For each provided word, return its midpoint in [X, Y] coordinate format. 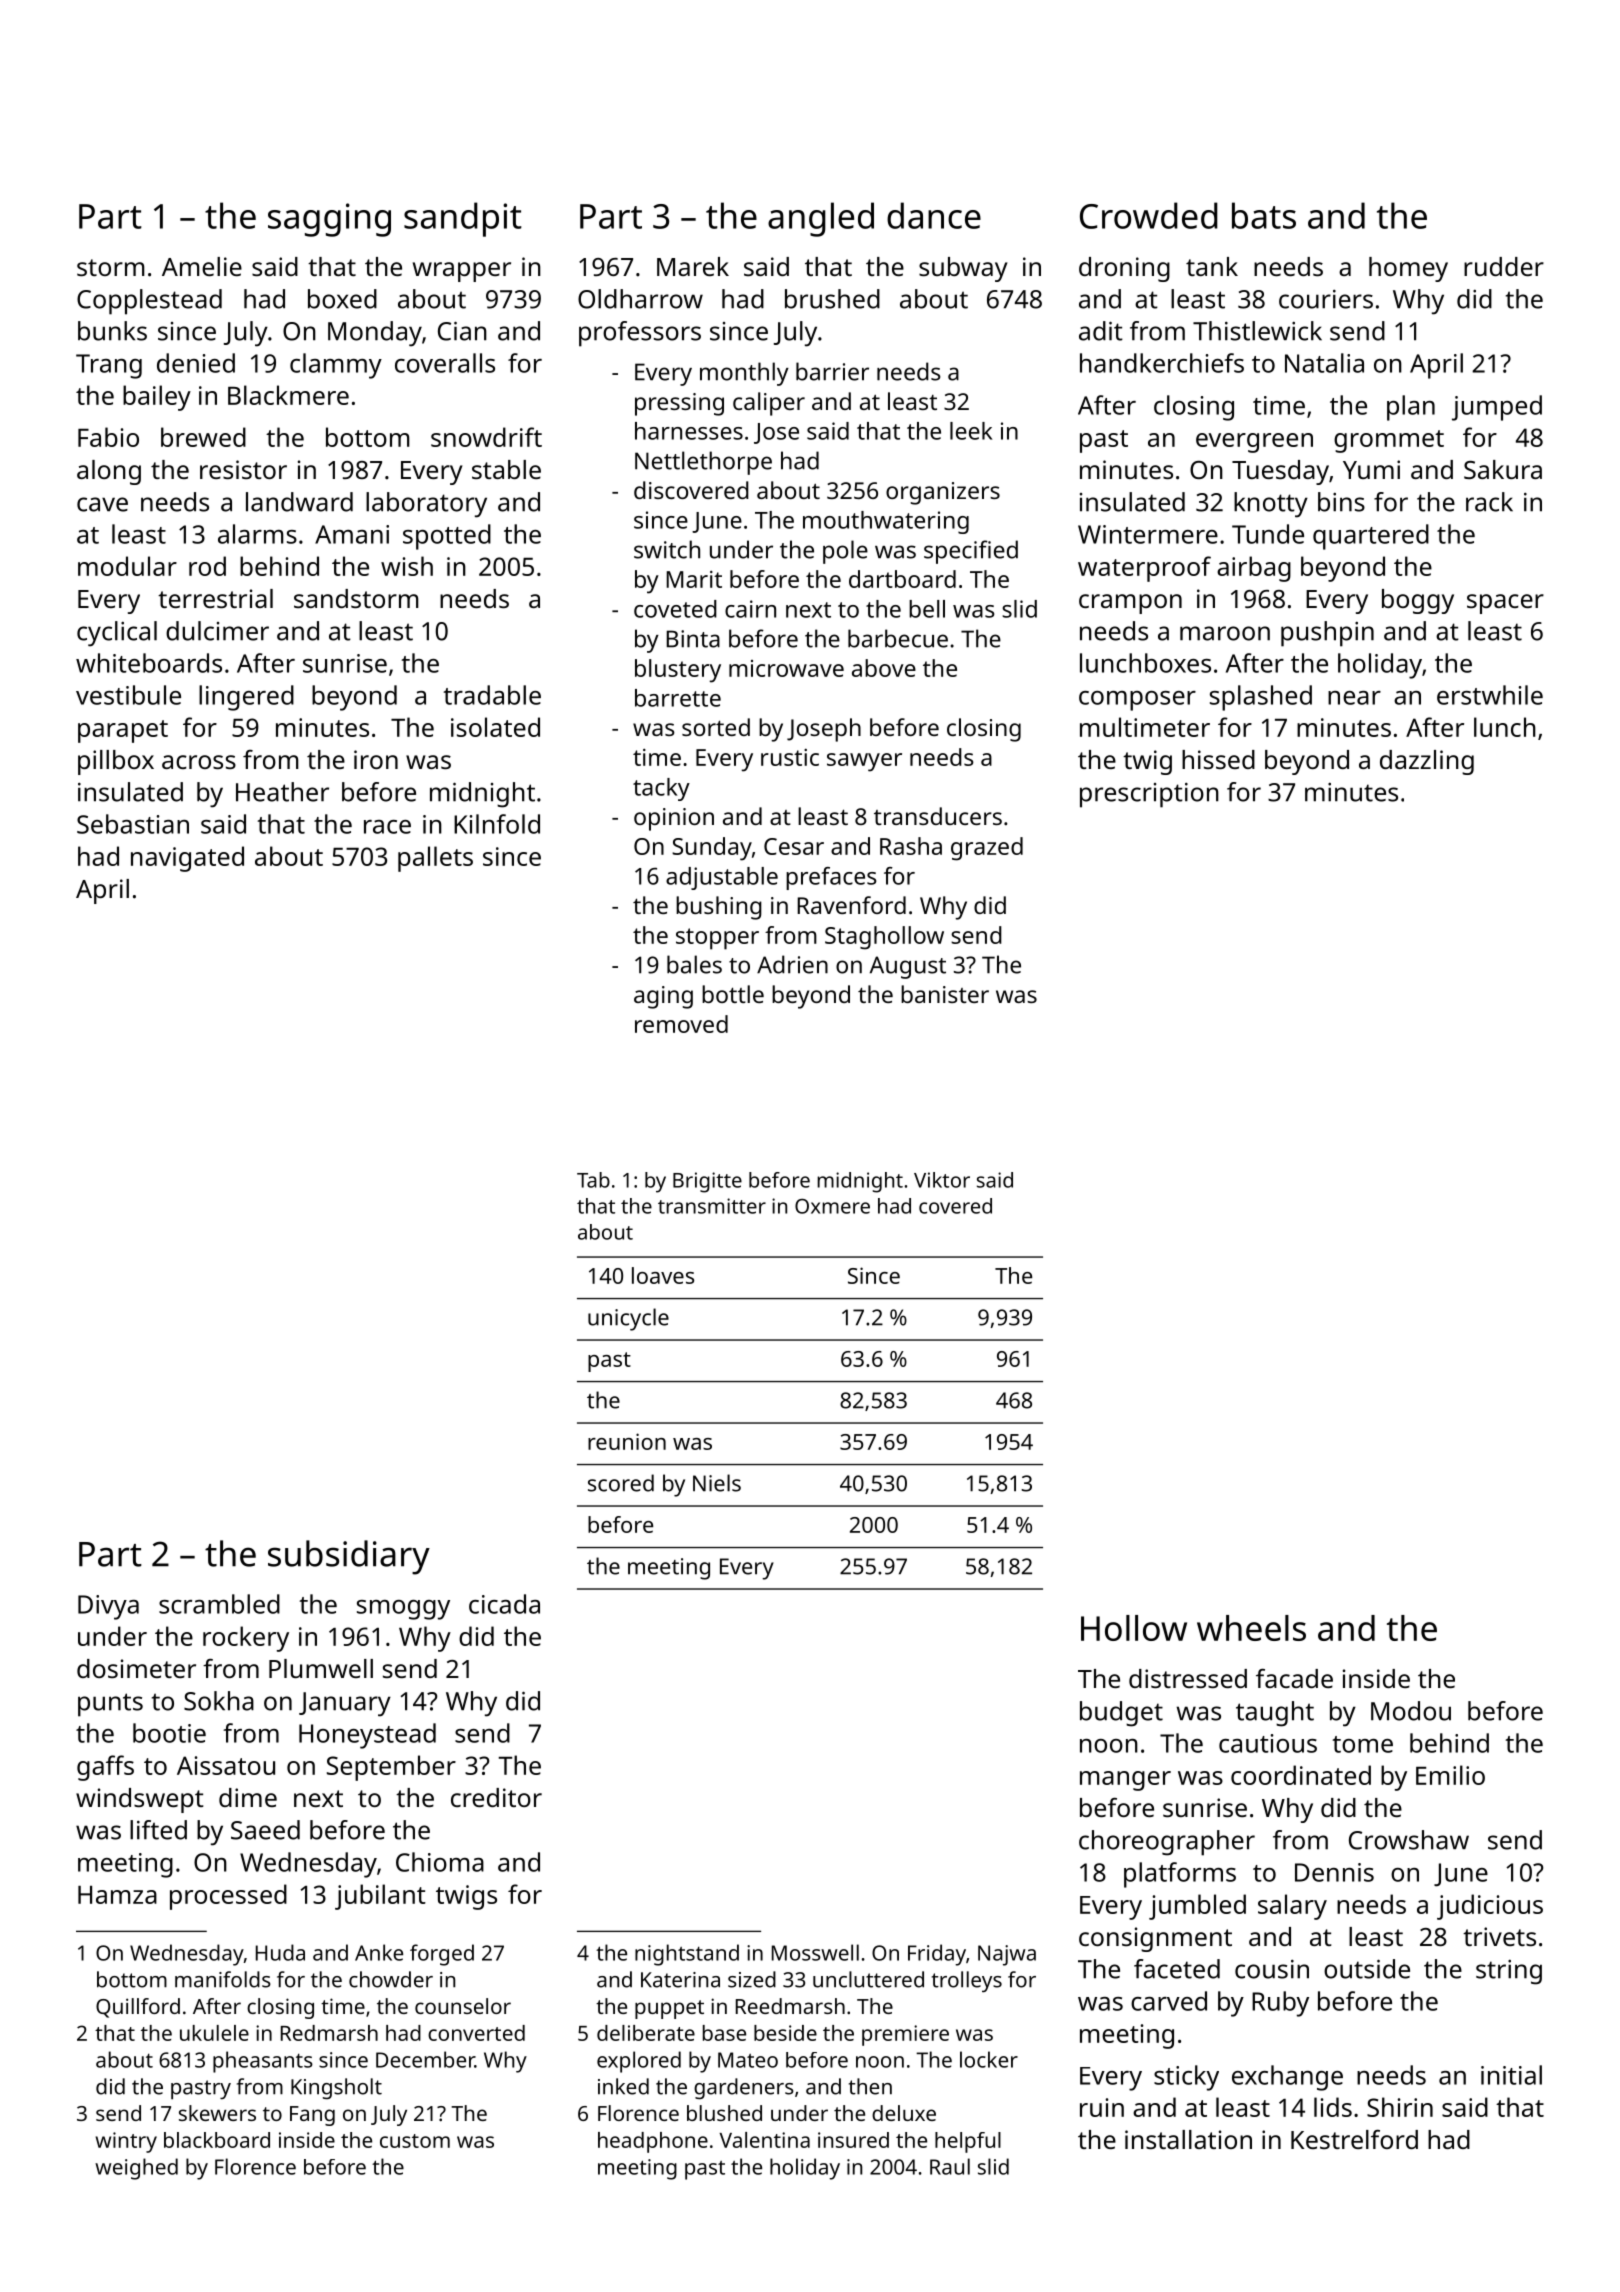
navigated [187, 859]
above [884, 668]
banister [945, 994]
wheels [1251, 1628]
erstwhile [1490, 695]
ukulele [214, 2033]
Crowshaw [1409, 1840]
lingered [246, 698]
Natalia [1324, 363]
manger [1125, 1781]
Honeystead [367, 1736]
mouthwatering [886, 522]
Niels [717, 1483]
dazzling [1427, 762]
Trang [109, 366]
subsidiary [349, 1557]
